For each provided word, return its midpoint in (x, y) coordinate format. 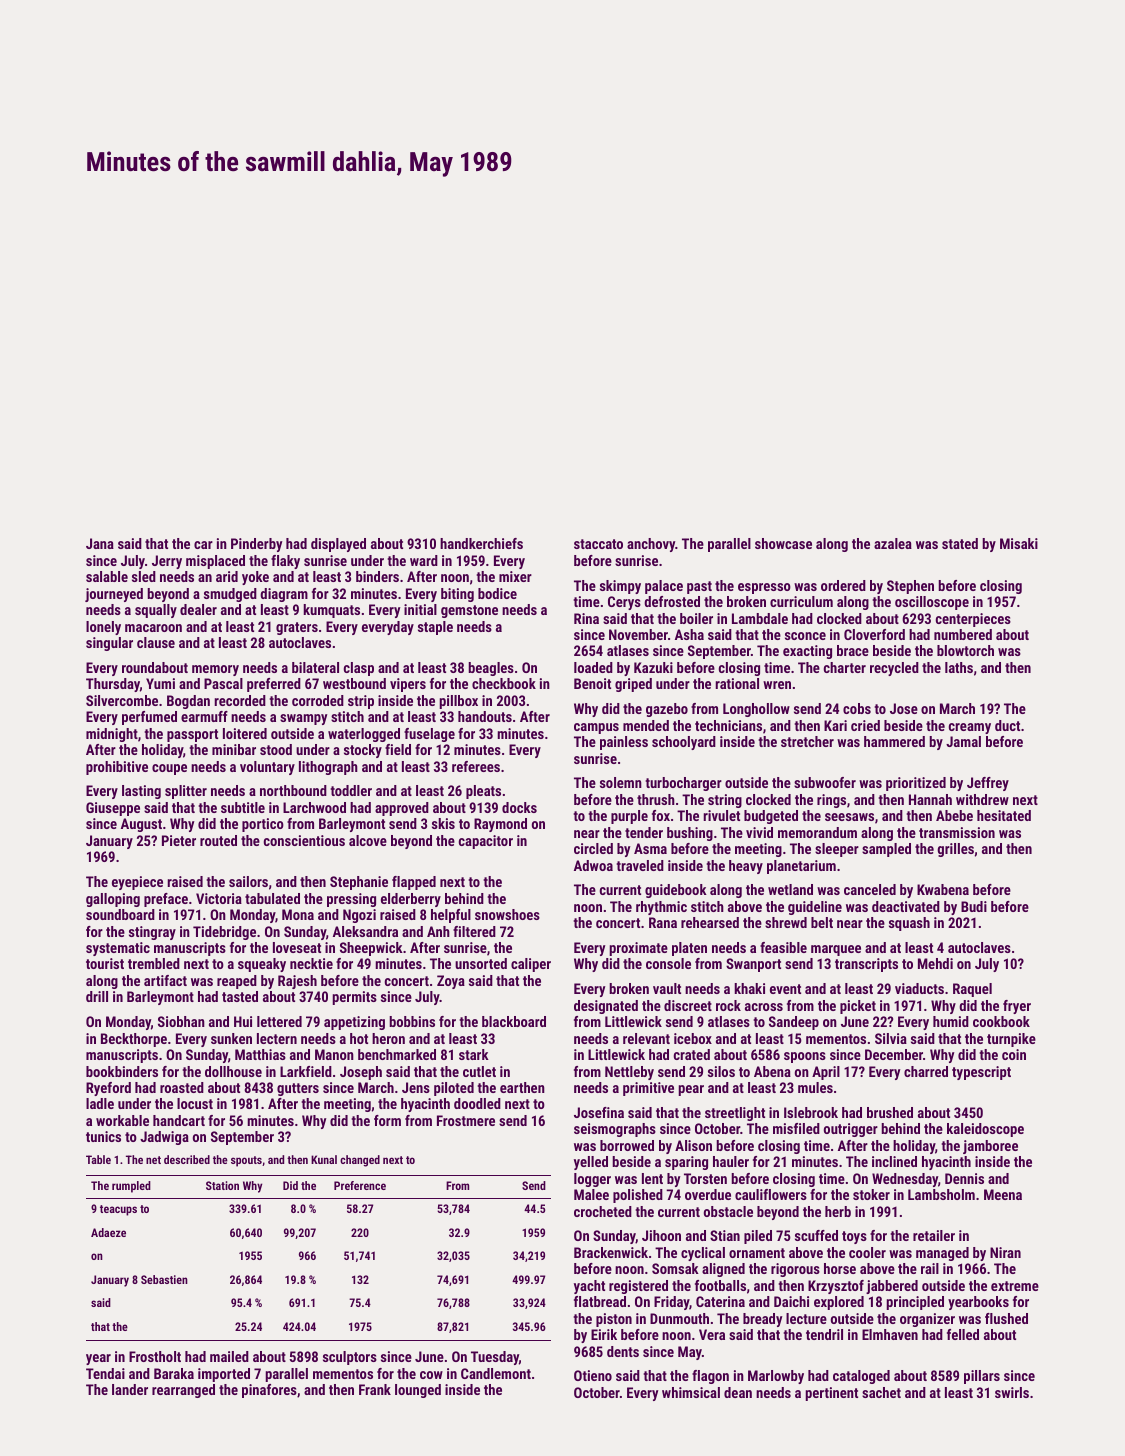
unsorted (481, 963)
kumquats (331, 611)
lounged (418, 1391)
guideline (815, 908)
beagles (491, 669)
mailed (229, 1356)
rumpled (131, 1187)
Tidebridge (224, 933)
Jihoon (661, 1235)
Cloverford (874, 634)
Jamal (963, 741)
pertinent (831, 1394)
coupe (169, 769)
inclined (894, 1161)
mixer (515, 576)
